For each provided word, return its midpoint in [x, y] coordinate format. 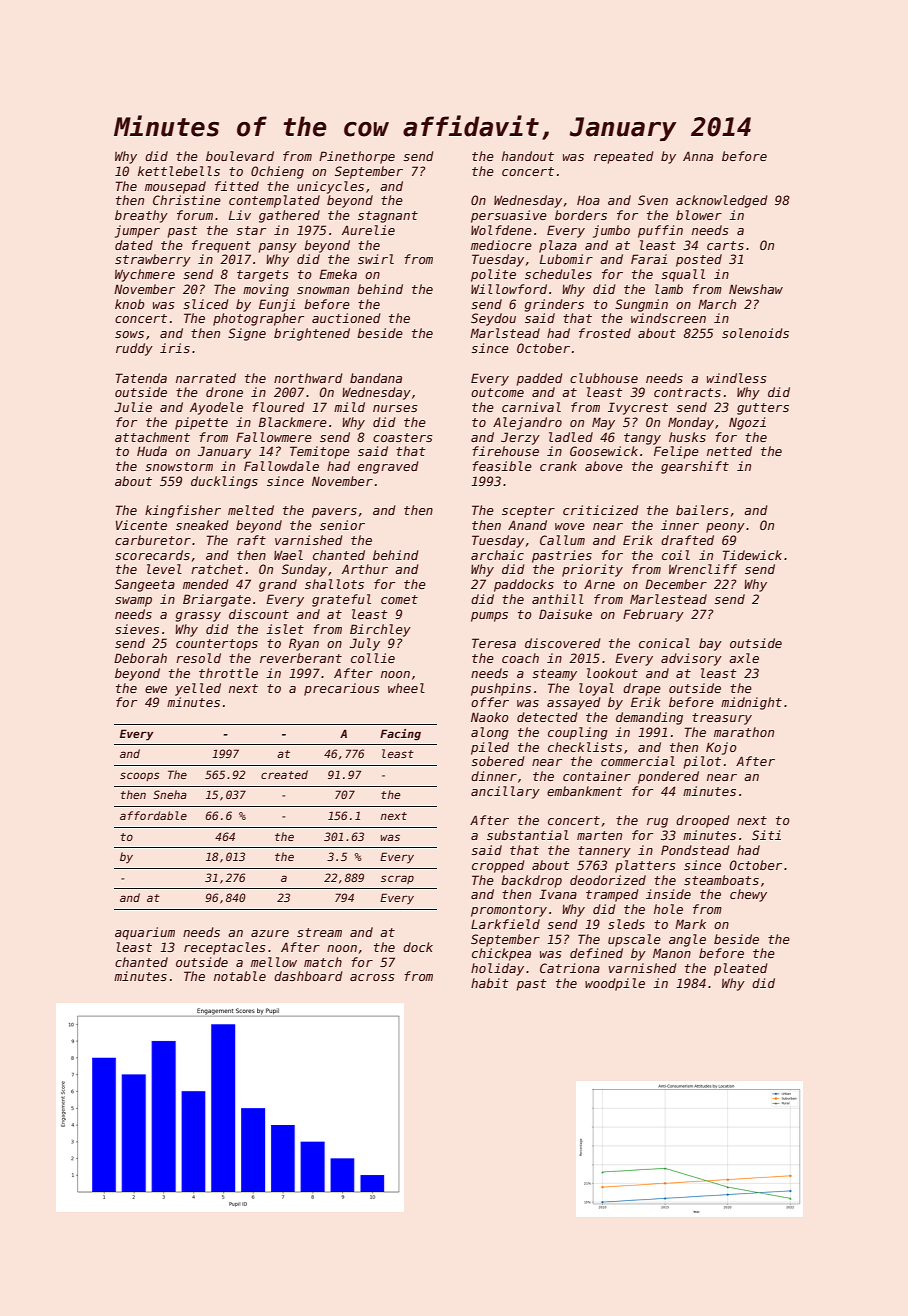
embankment [584, 791]
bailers [702, 510]
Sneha [170, 794]
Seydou [493, 319]
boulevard [240, 156]
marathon [744, 732]
